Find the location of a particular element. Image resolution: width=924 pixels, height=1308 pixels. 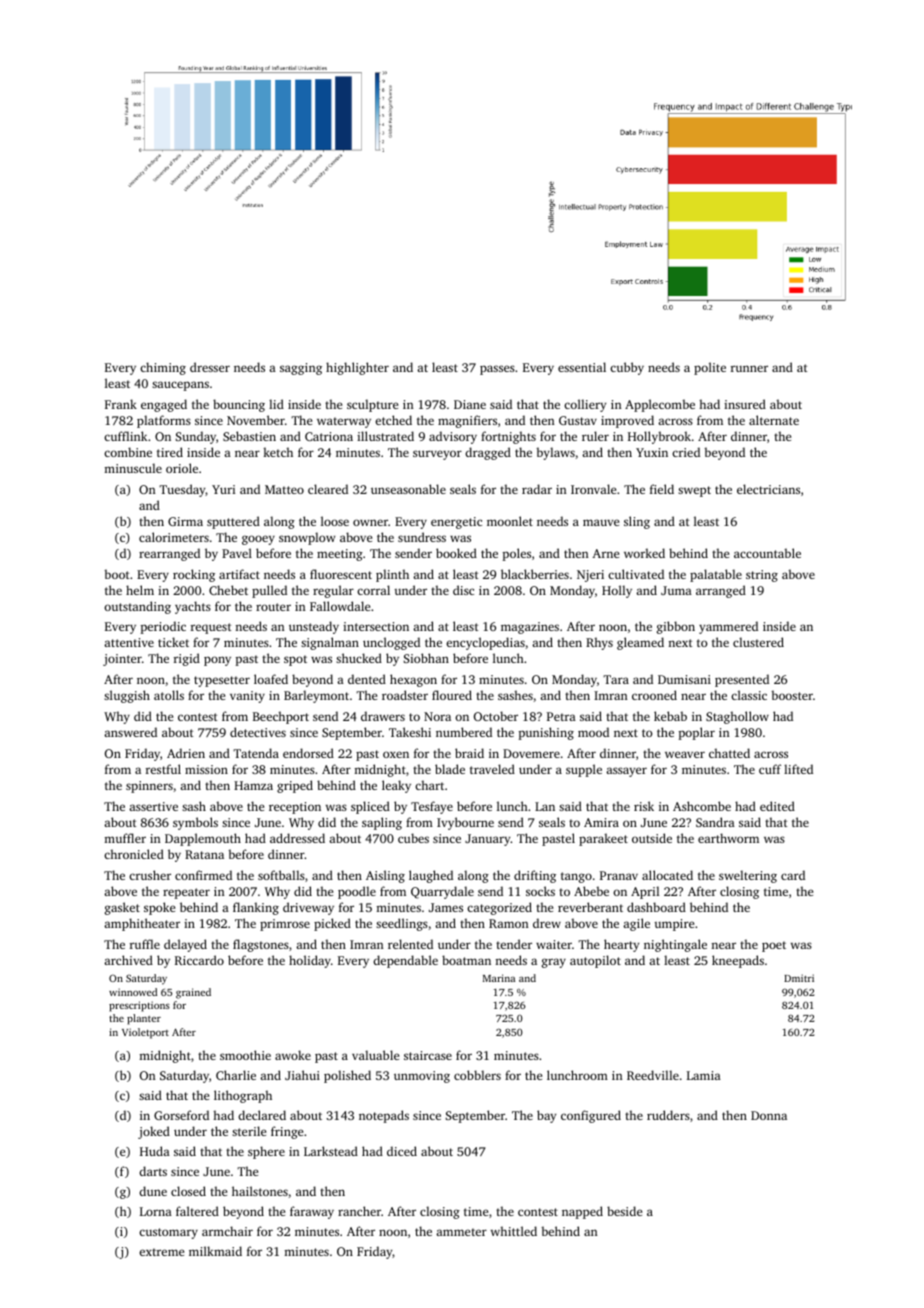

milkmaid is located at coordinates (215, 1251).
